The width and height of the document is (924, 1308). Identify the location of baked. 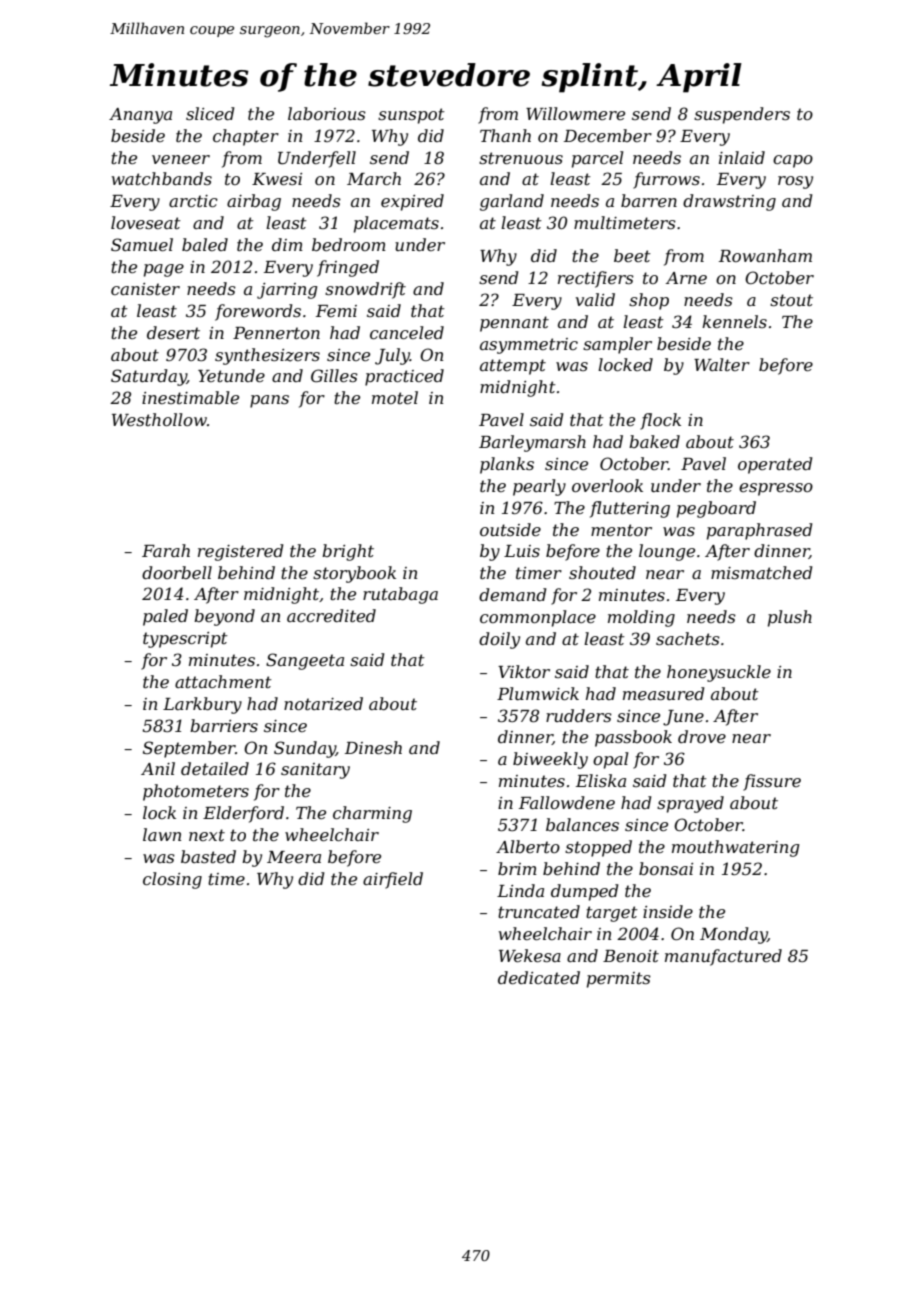
(654, 441).
